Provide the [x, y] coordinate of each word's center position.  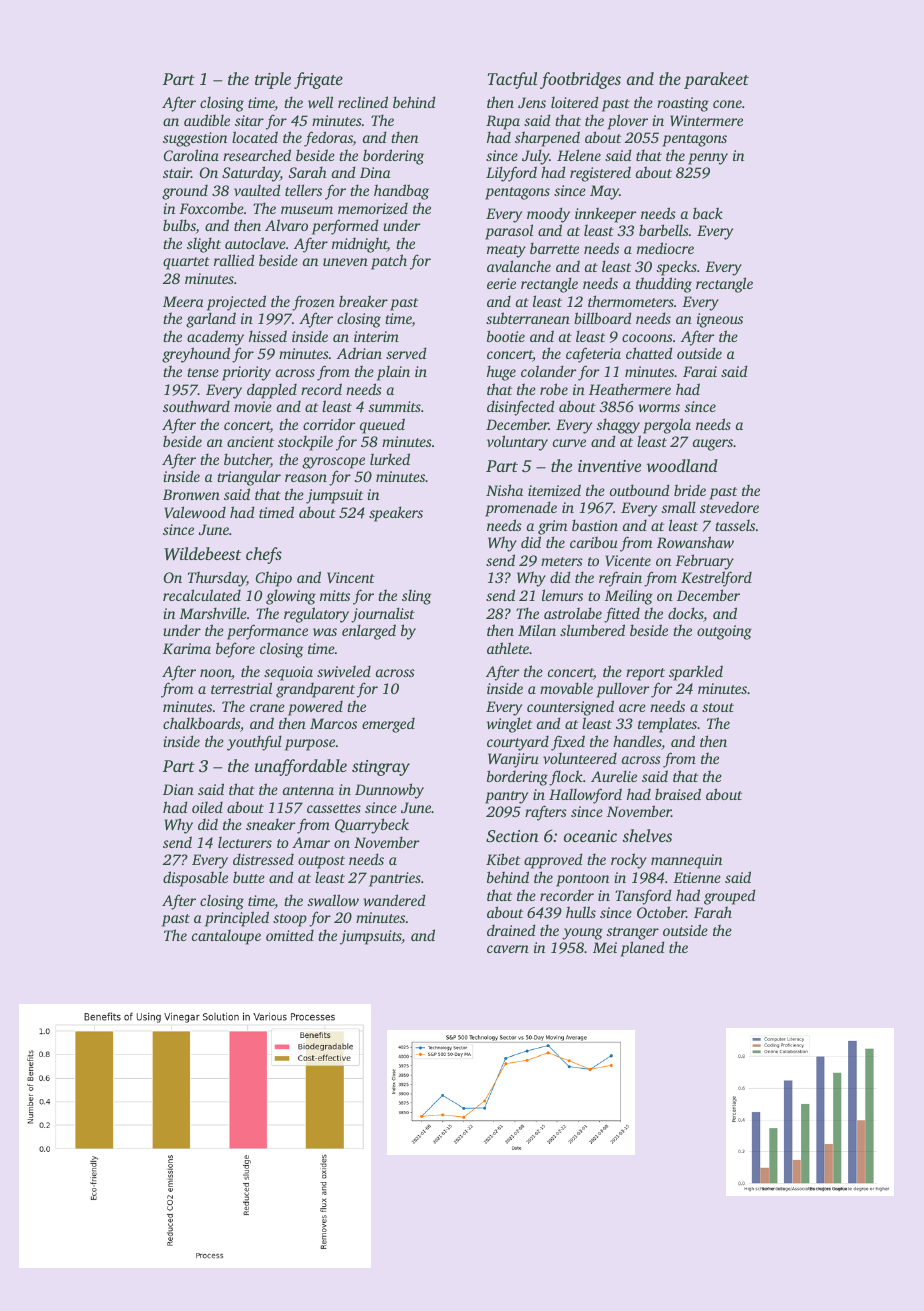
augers [713, 445]
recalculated [202, 595]
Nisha [504, 490]
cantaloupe [226, 937]
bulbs [179, 226]
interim [376, 336]
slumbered [592, 630]
